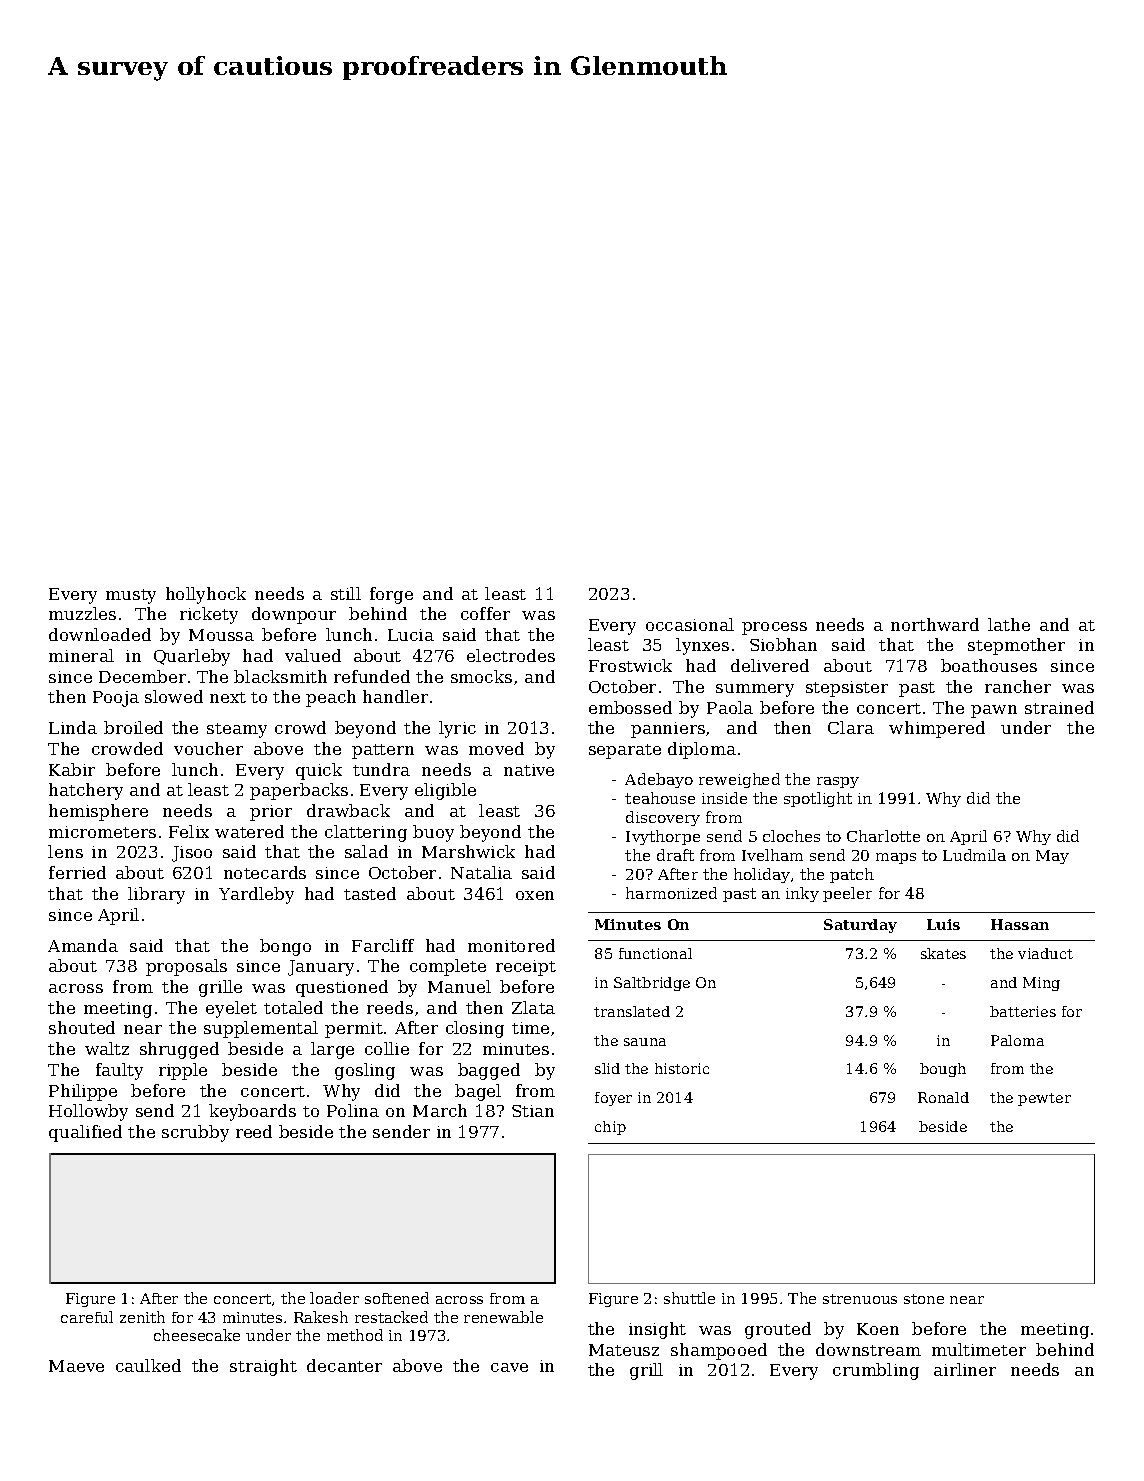 Image resolution: width=1144 pixels, height=1481 pixels. Describe the element at coordinates (860, 1299) in the screenshot. I see `strenuous` at that location.
